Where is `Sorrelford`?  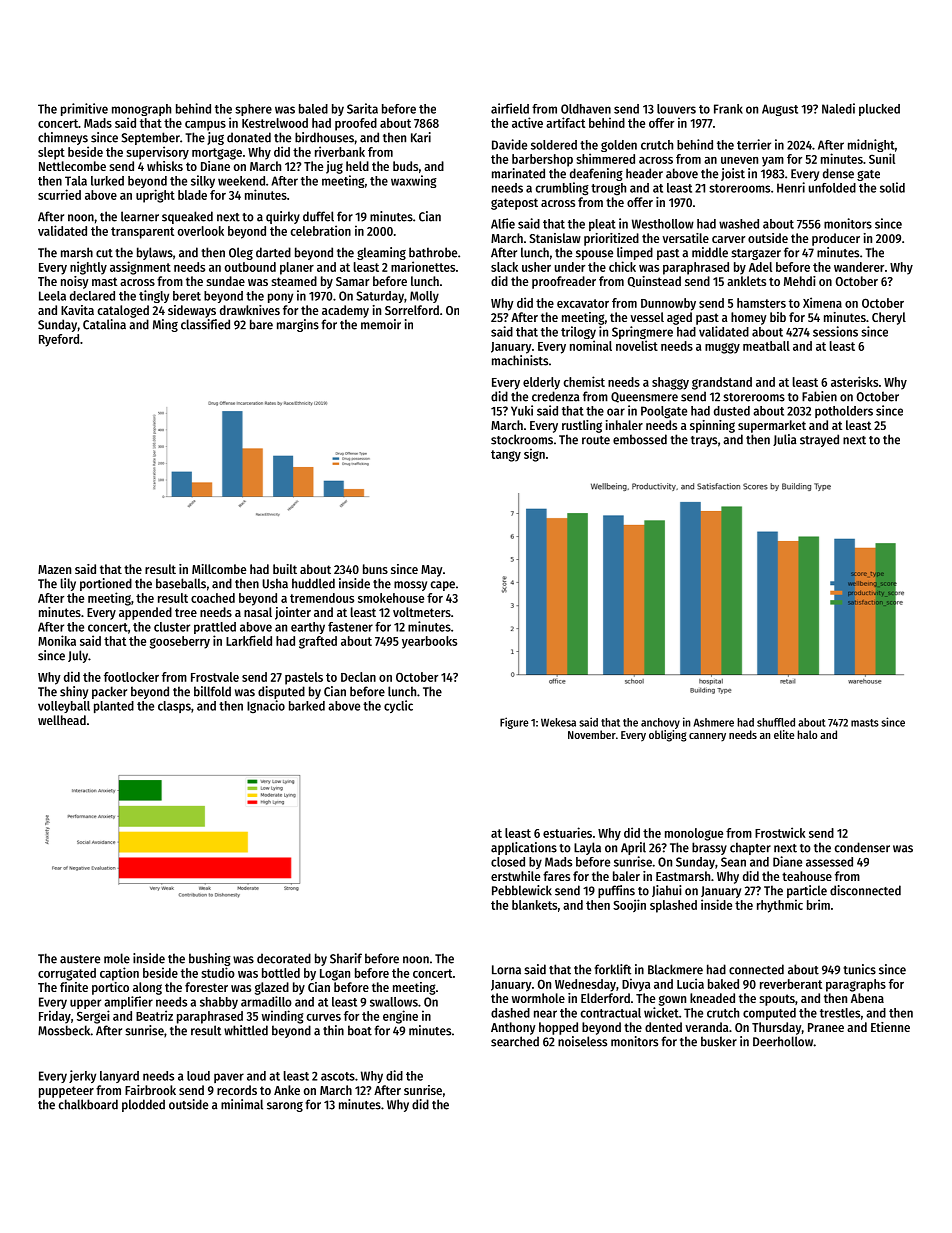 Sorrelford is located at coordinates (412, 310).
